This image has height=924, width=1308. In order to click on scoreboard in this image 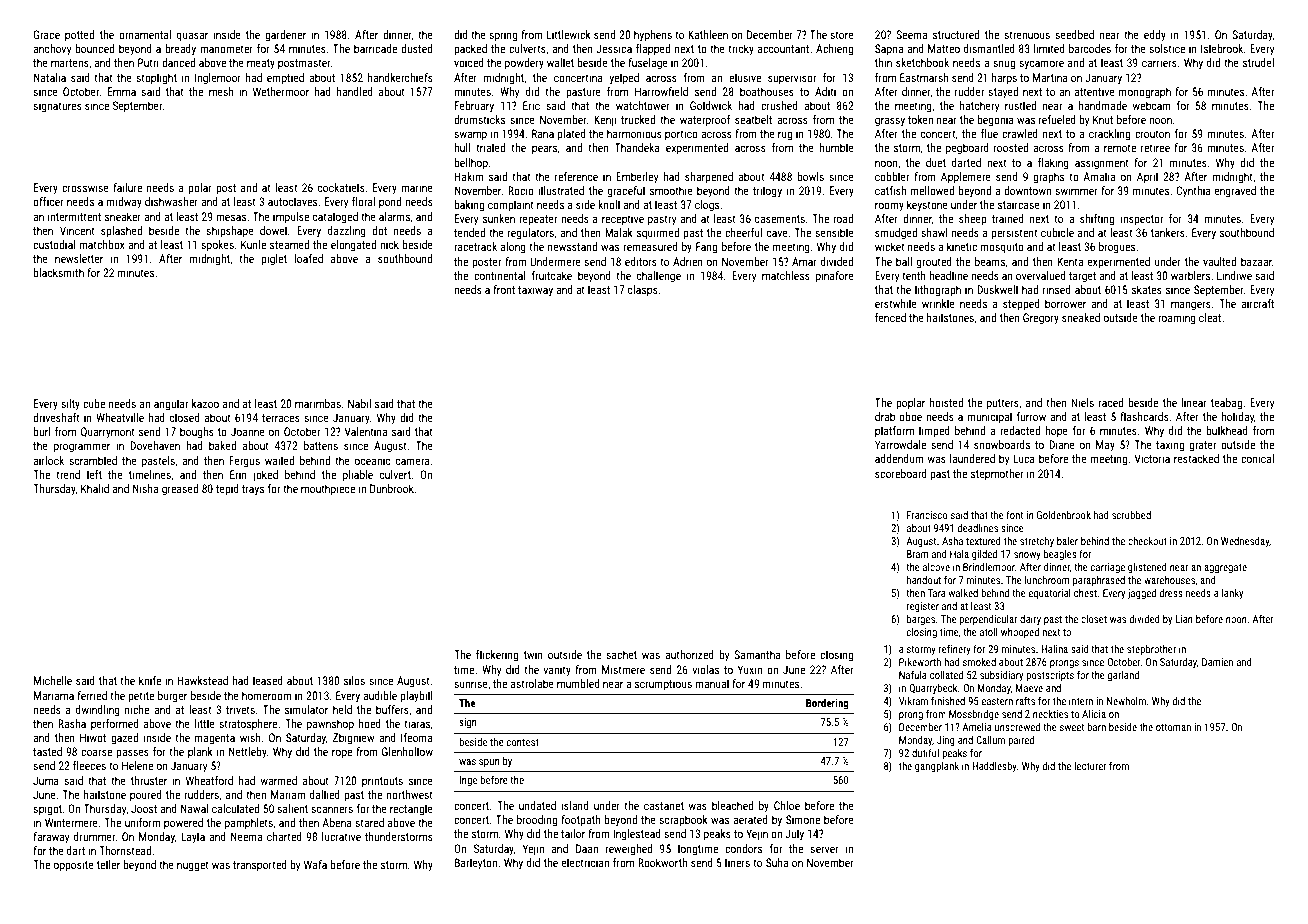, I will do `click(901, 473)`.
